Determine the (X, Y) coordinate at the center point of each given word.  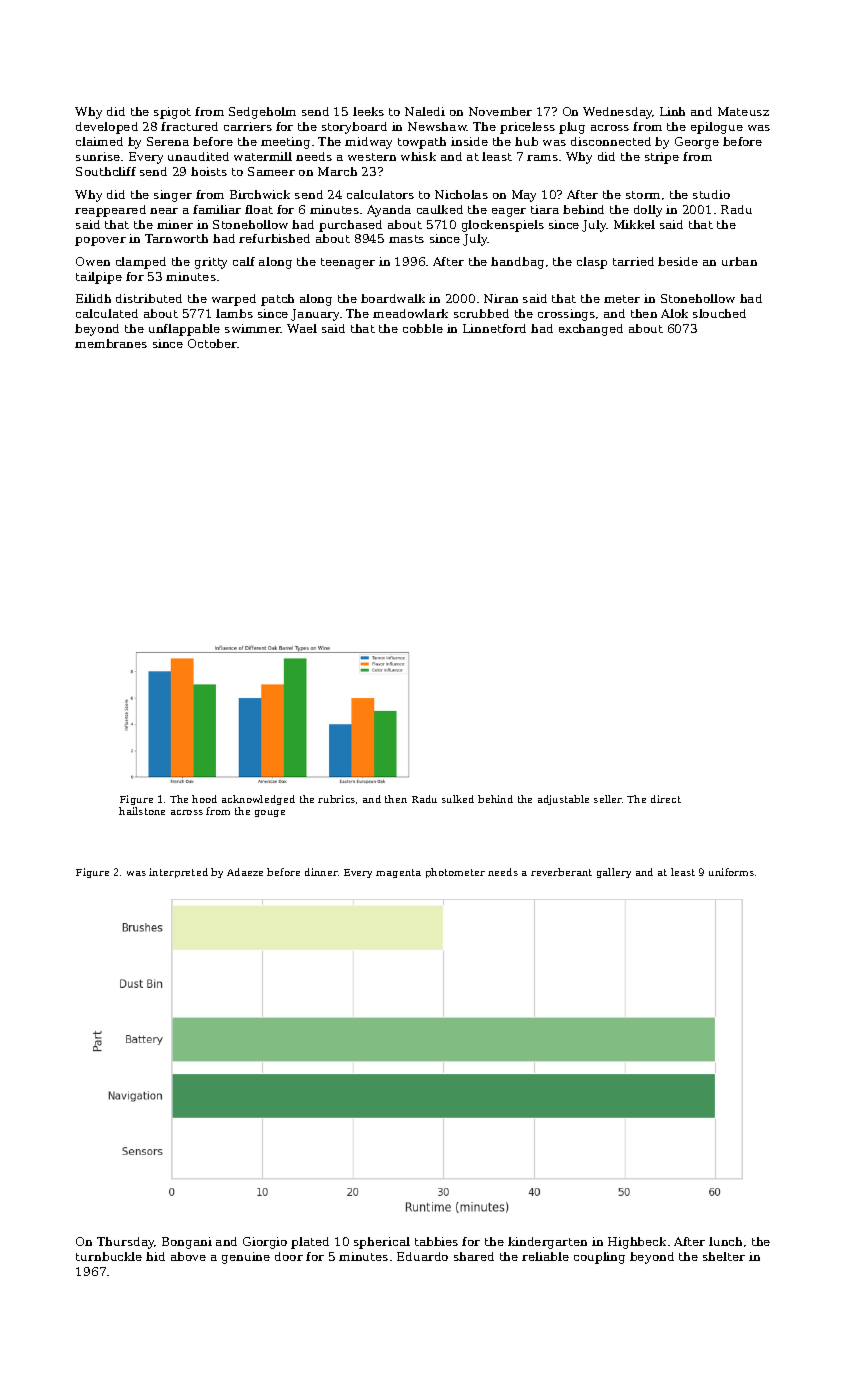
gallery (614, 873)
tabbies (436, 1241)
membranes (111, 343)
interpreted (178, 873)
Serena (168, 141)
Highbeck (637, 1243)
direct (666, 799)
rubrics (336, 799)
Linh (672, 111)
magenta (398, 873)
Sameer (271, 171)
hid (155, 1256)
